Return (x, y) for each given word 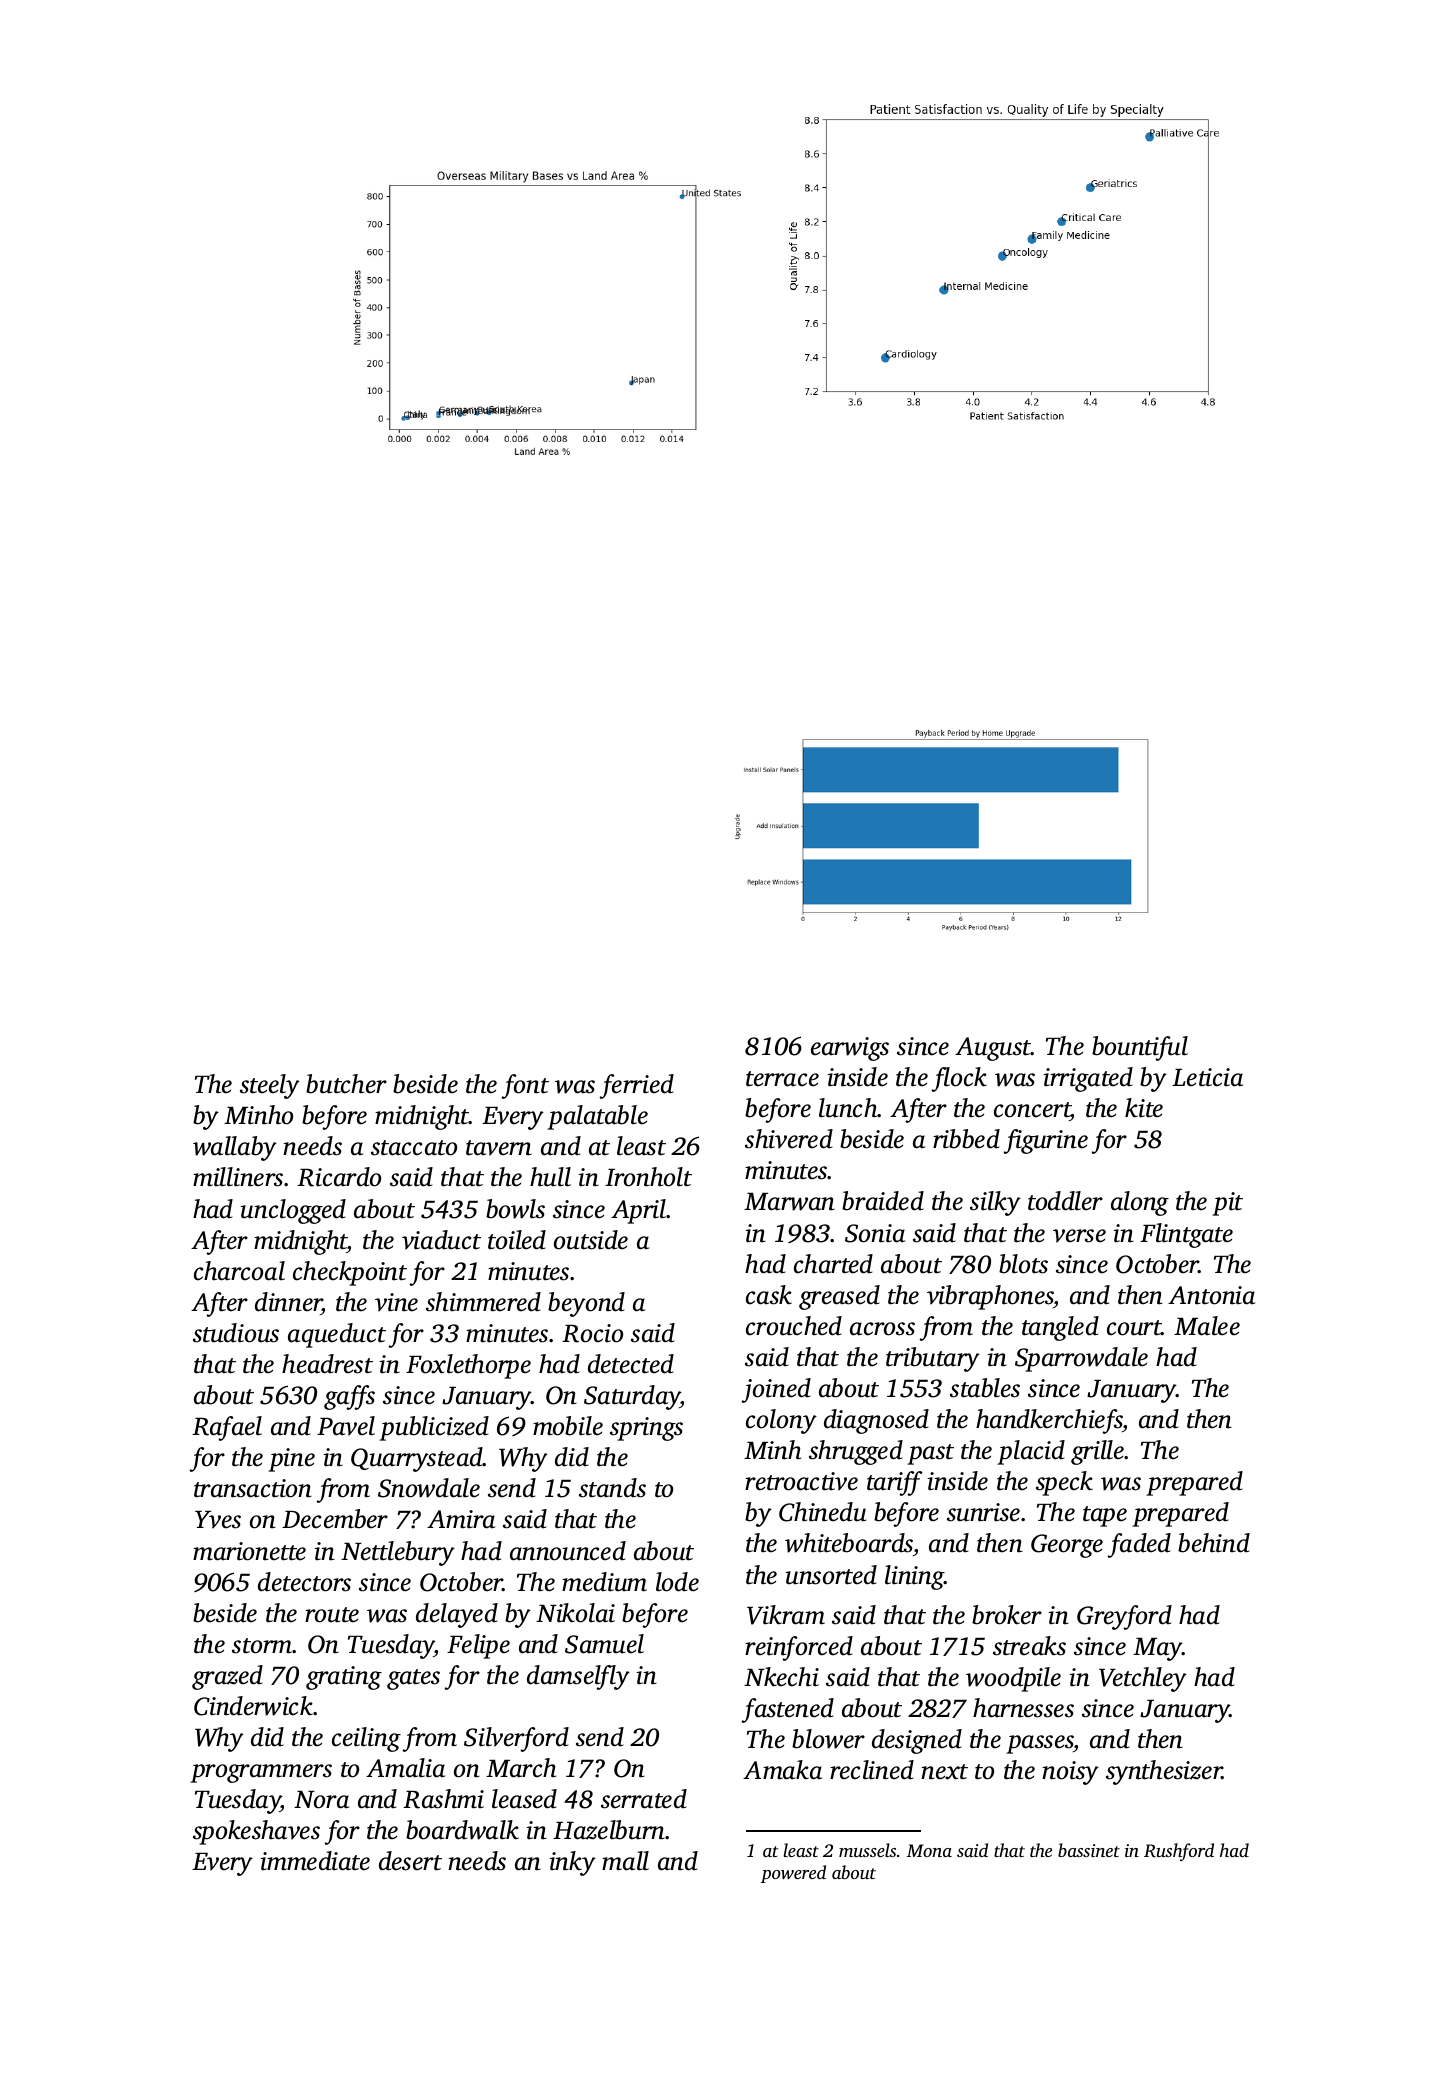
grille (1098, 1452)
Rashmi (443, 1799)
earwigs (850, 1049)
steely (270, 1086)
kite (1144, 1108)
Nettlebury (398, 1553)
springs (646, 1429)
